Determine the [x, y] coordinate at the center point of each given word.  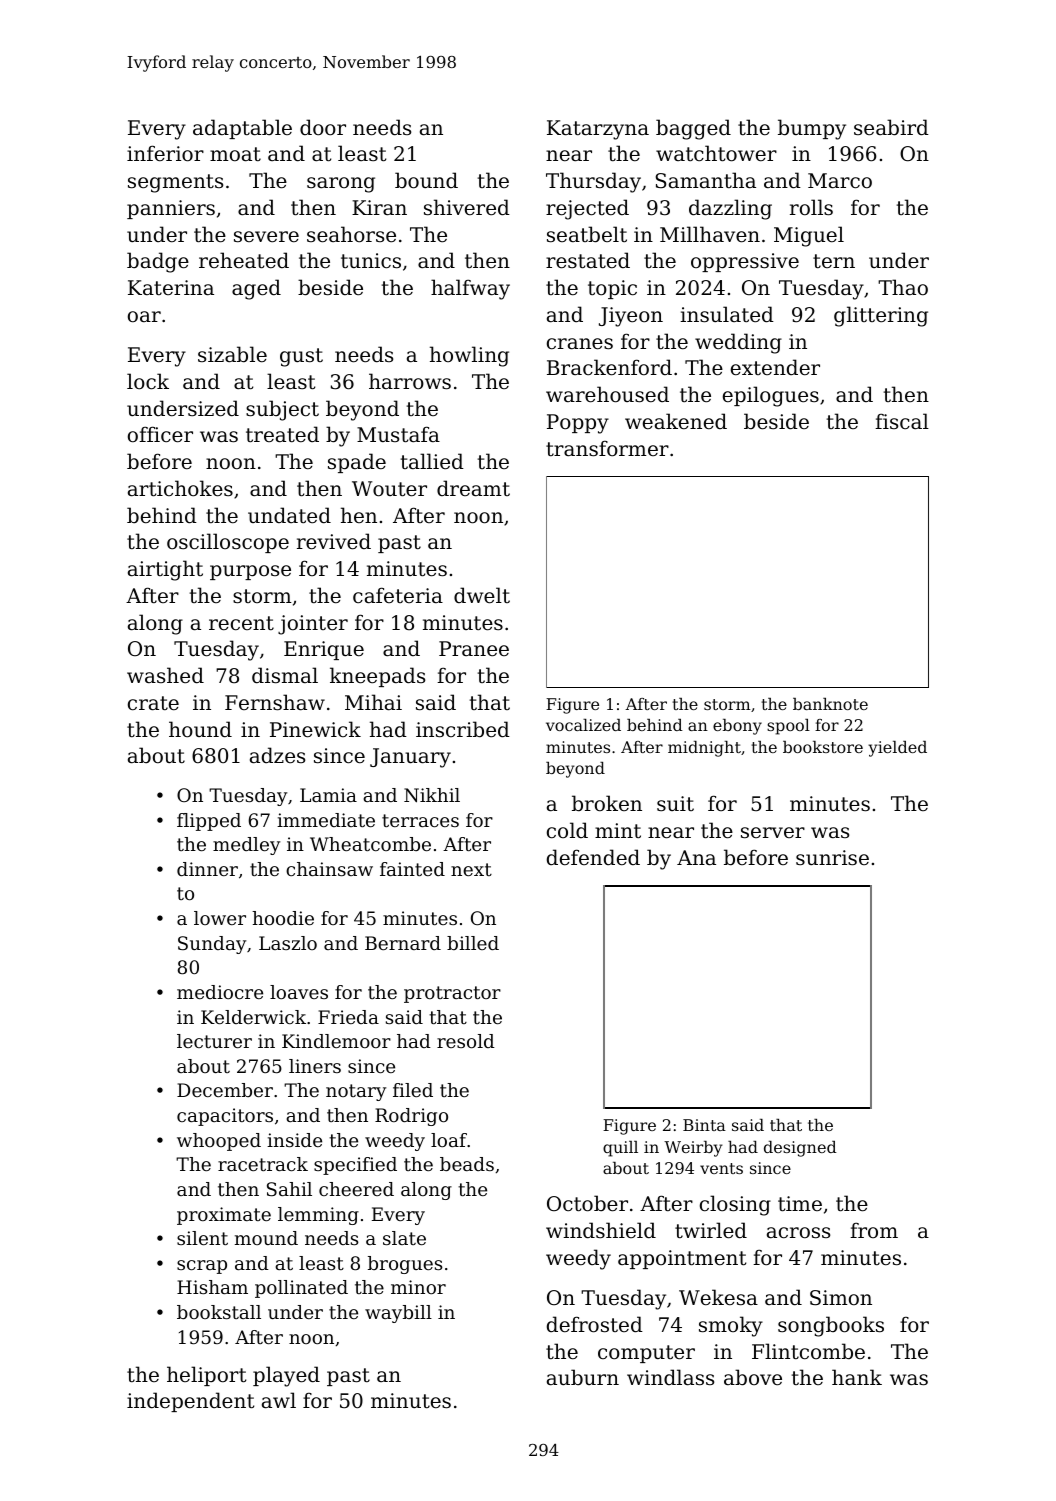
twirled [711, 1230]
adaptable [242, 129]
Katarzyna [598, 130]
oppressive [745, 262]
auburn [583, 1377]
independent [190, 1402]
